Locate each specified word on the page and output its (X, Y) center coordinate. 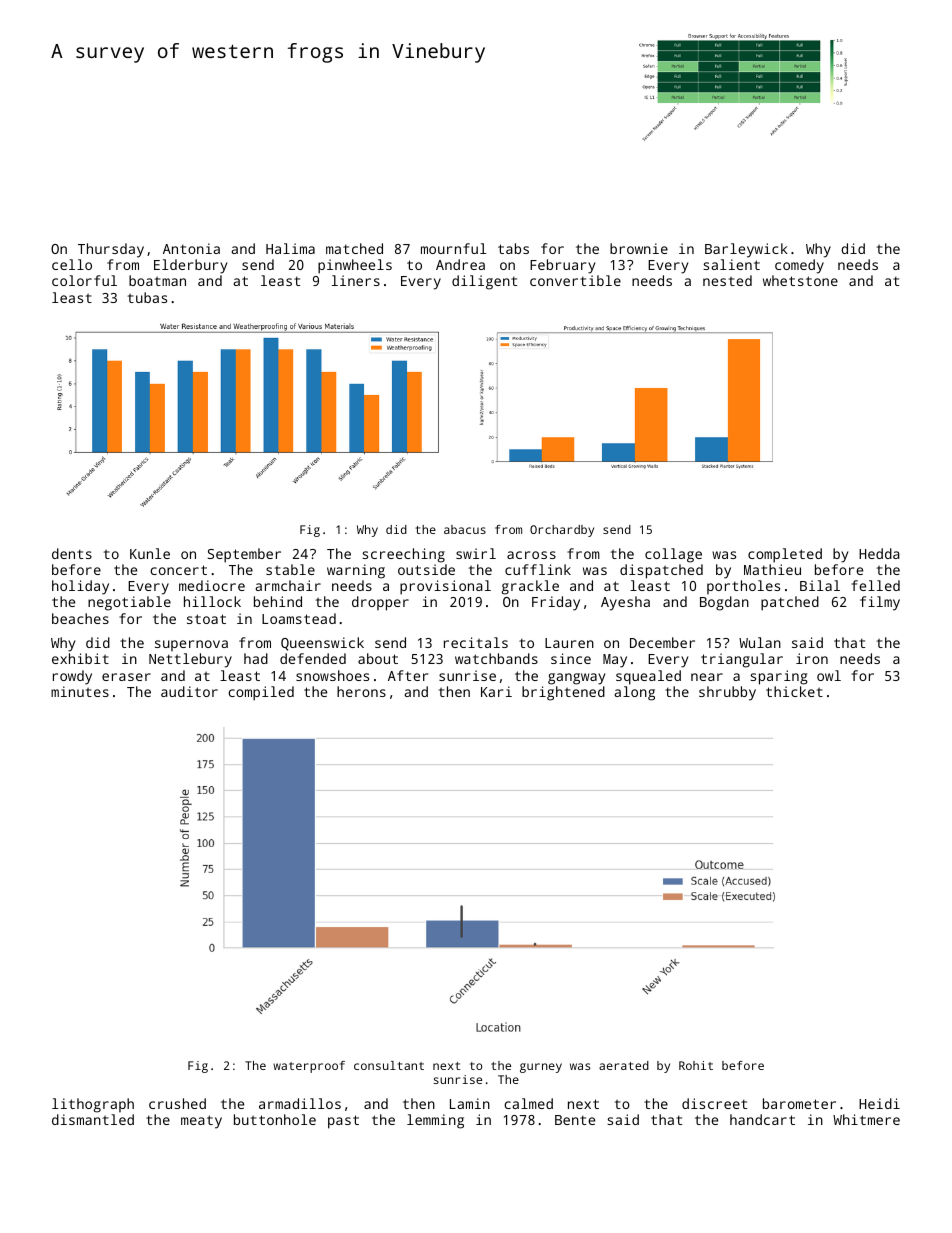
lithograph (93, 1105)
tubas (147, 297)
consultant (389, 1065)
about (378, 658)
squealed (648, 677)
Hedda (879, 553)
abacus (465, 529)
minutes (80, 691)
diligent (484, 282)
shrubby (727, 693)
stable (290, 569)
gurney (541, 1068)
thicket (794, 691)
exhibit (80, 658)
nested (727, 280)
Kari (496, 691)
